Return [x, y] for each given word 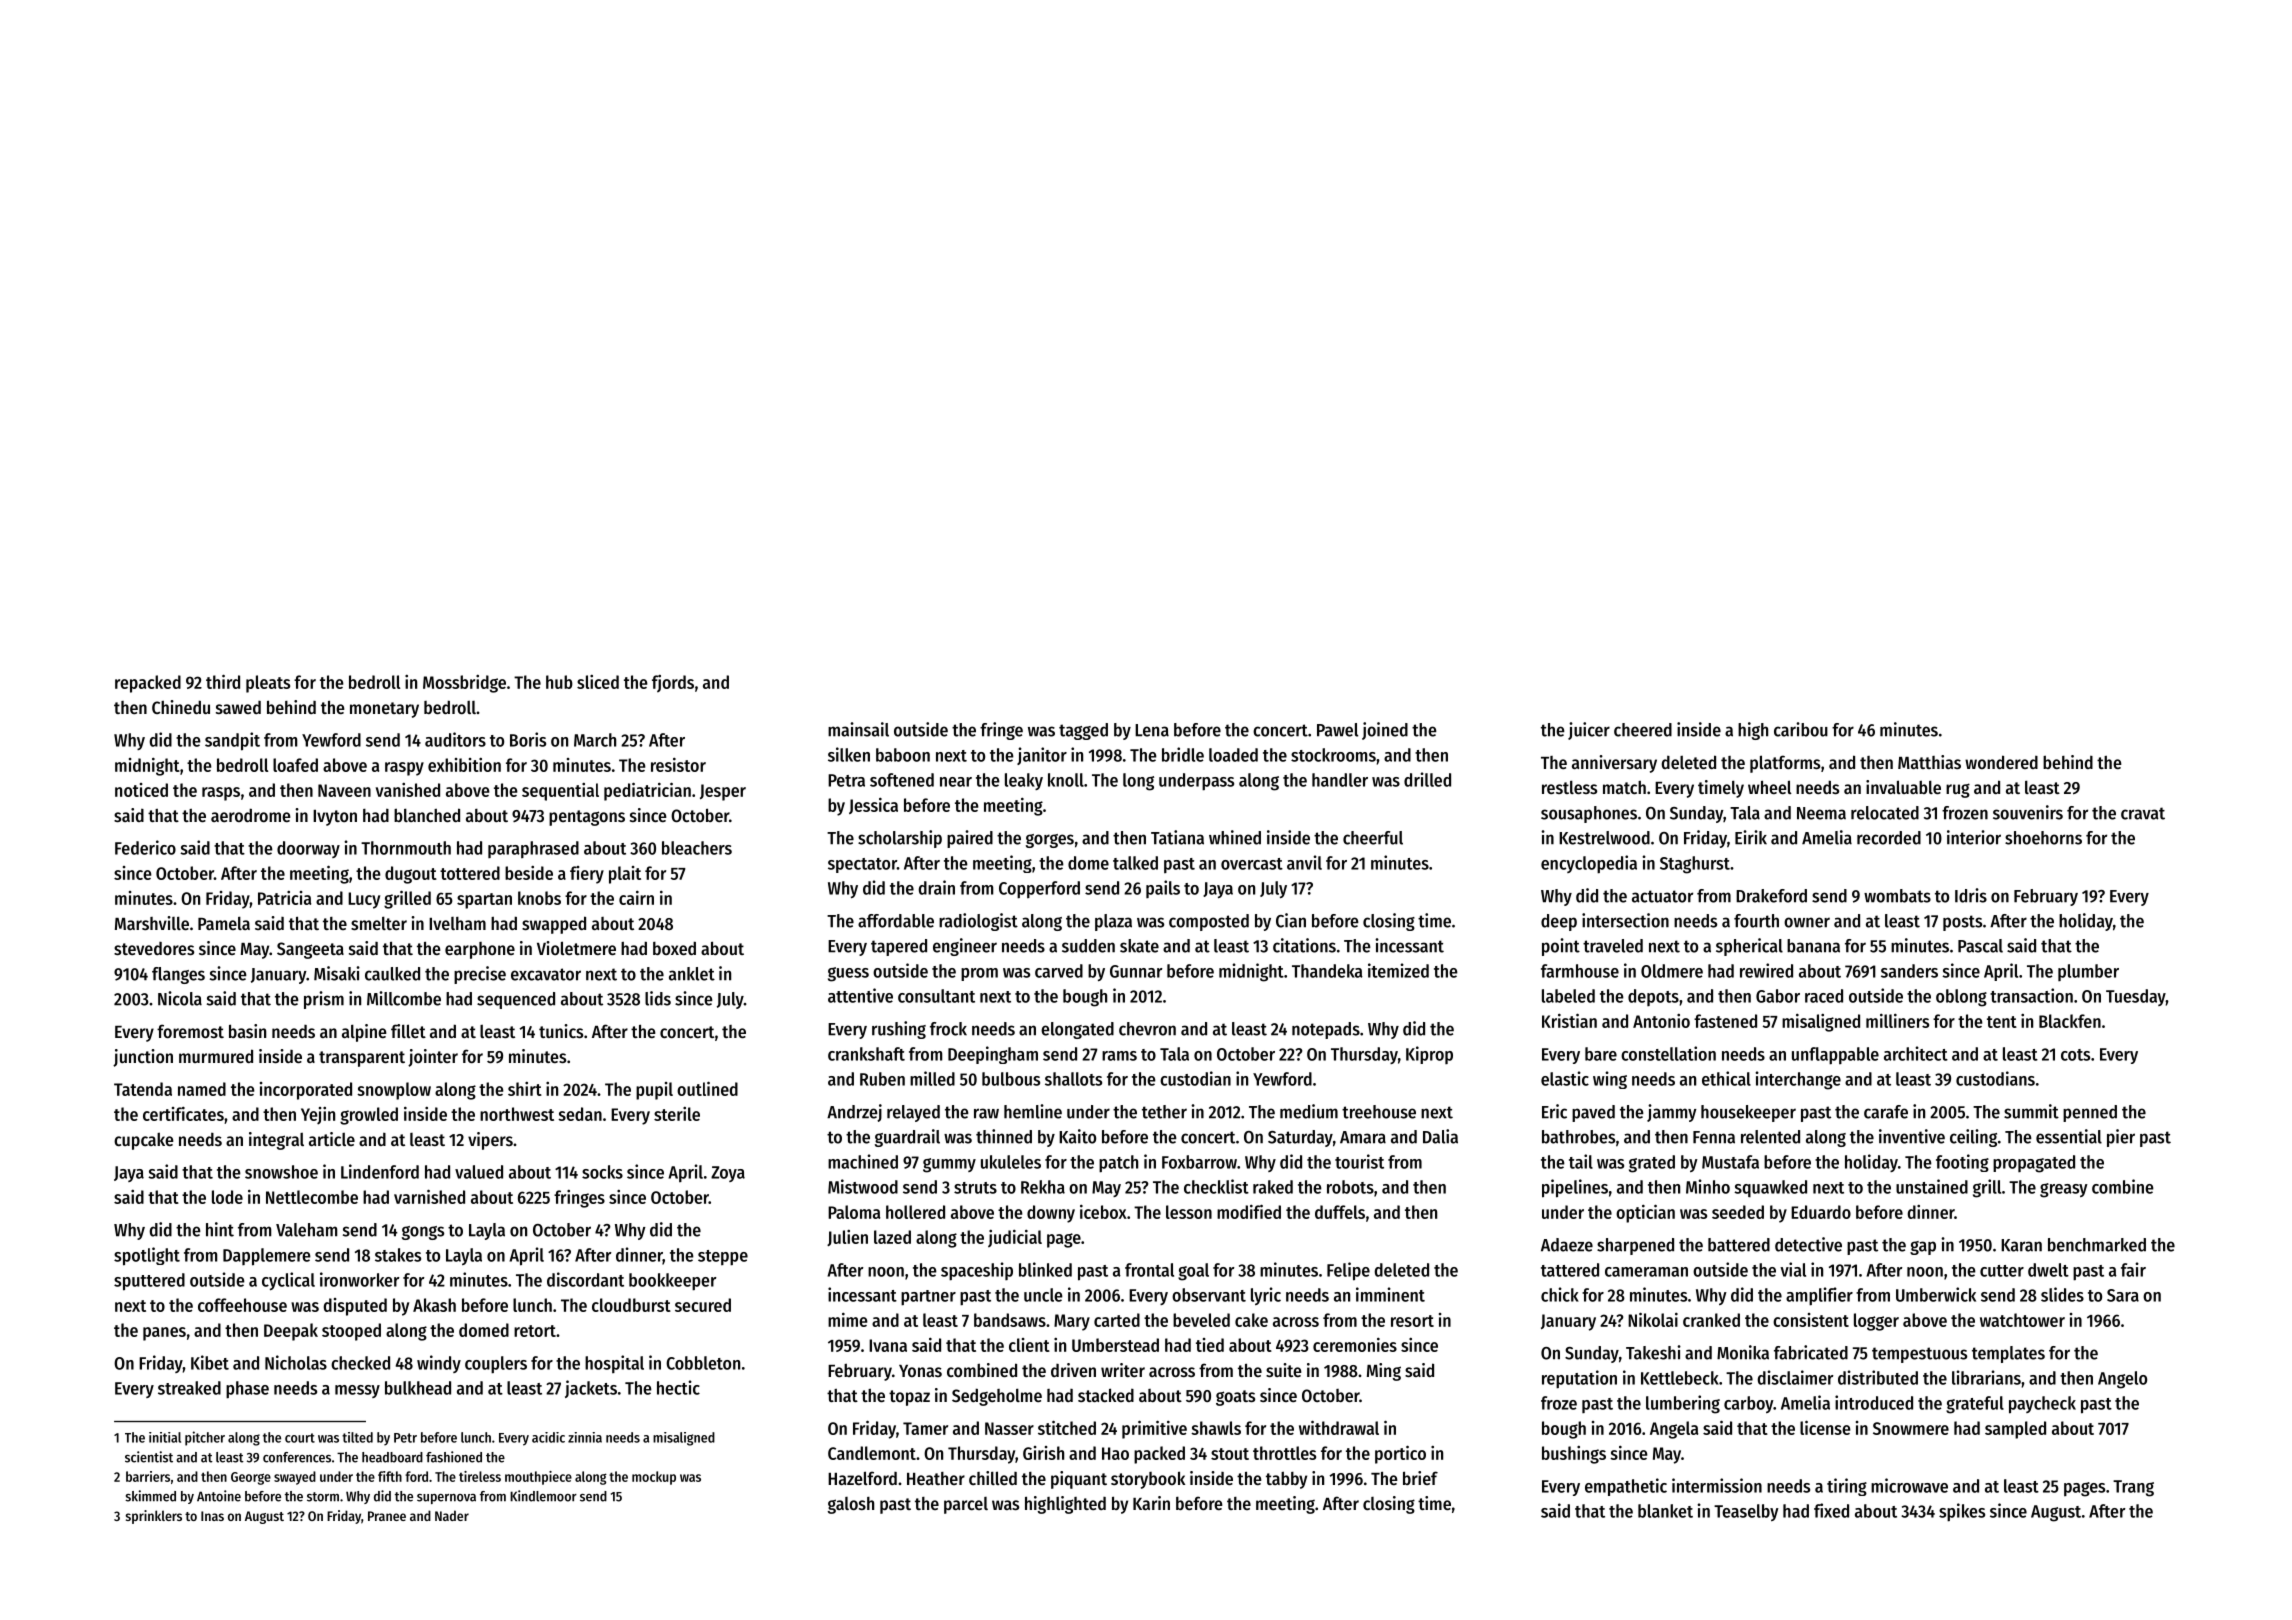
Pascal [1980, 946]
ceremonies [1355, 1344]
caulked [392, 974]
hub [559, 682]
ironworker [360, 1279]
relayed [913, 1113]
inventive [1912, 1136]
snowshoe [281, 1172]
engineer [965, 947]
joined [1385, 731]
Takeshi [1653, 1352]
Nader [452, 1515]
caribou [1801, 729]
